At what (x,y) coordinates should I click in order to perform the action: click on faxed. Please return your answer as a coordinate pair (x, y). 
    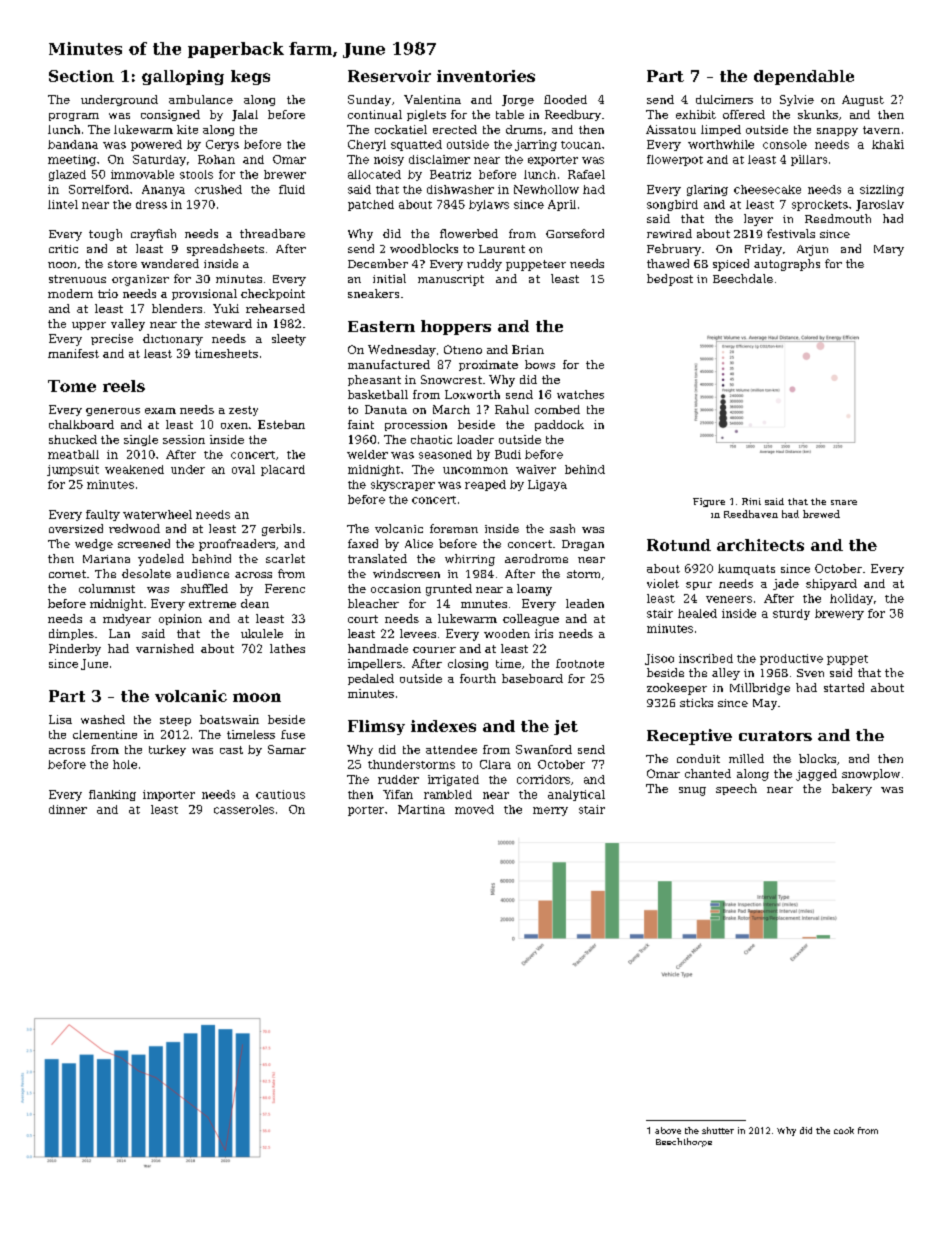
    Looking at the image, I should click on (363, 543).
